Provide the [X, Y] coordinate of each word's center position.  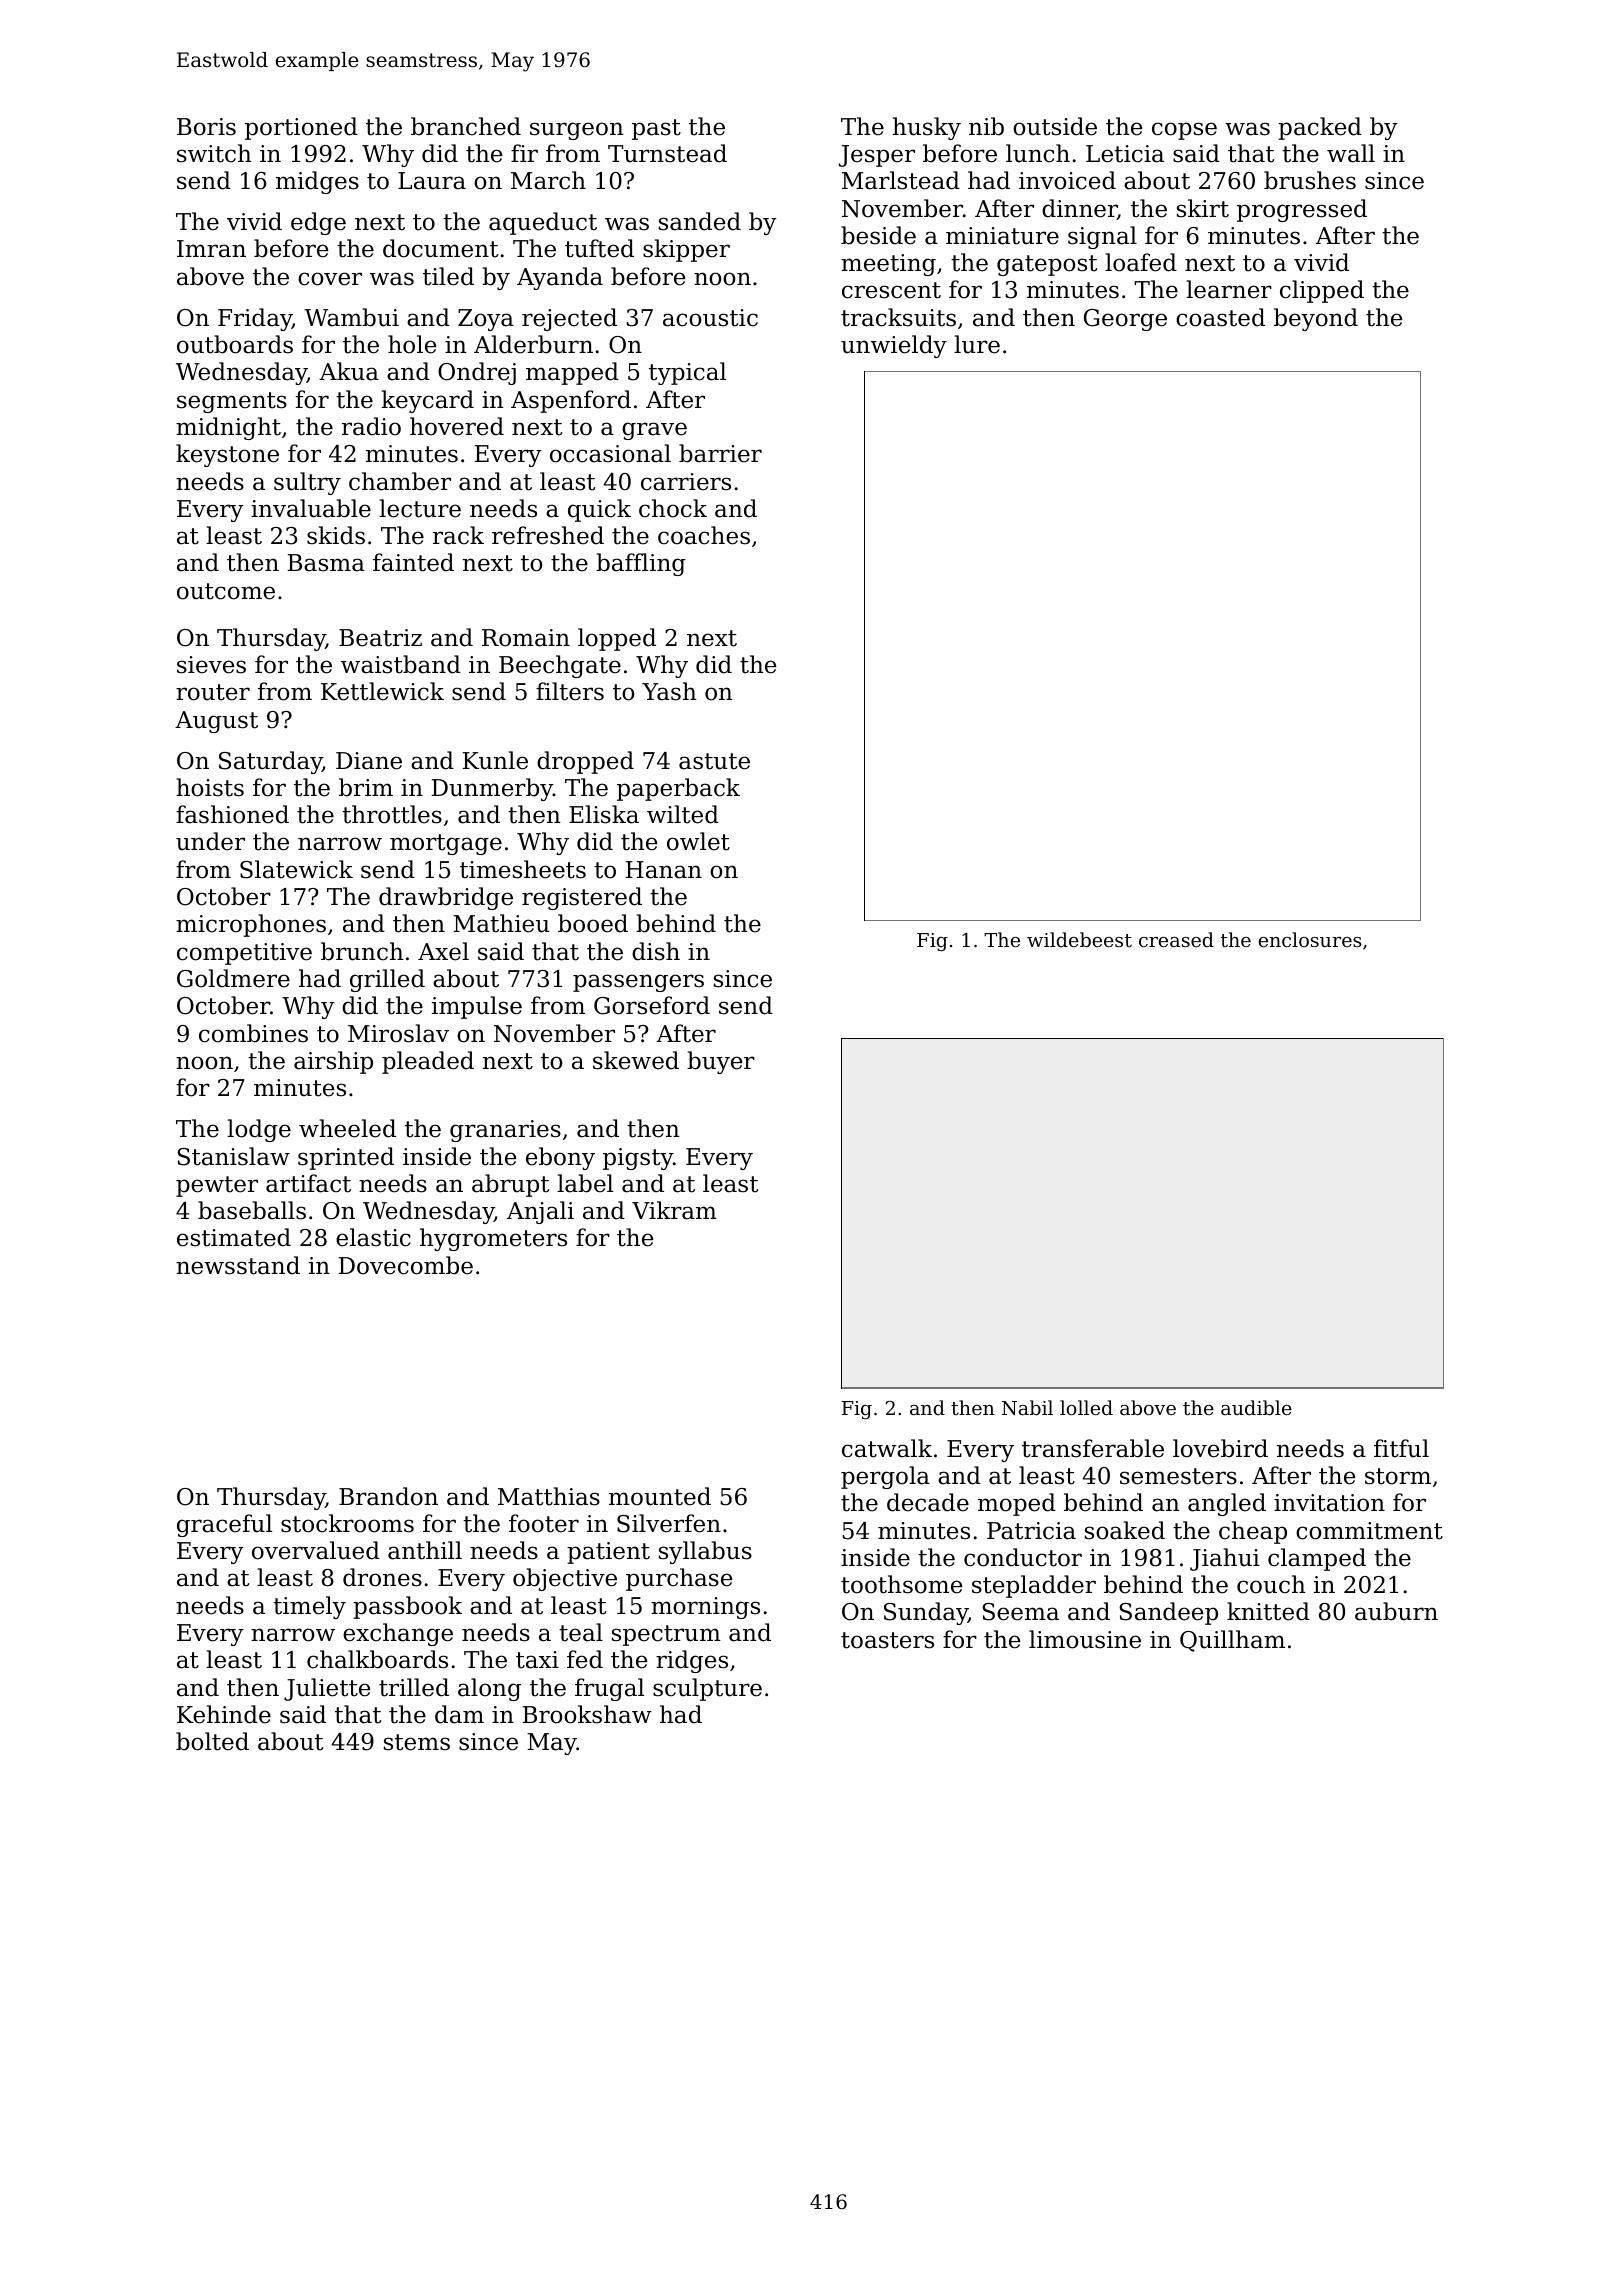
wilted [683, 814]
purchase [679, 1579]
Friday [255, 319]
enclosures [1310, 939]
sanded [700, 221]
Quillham [1232, 1641]
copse [1184, 131]
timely [309, 1607]
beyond [1316, 319]
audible [1256, 1407]
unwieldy [894, 346]
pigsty [638, 1159]
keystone [227, 455]
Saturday [270, 762]
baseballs [252, 1210]
